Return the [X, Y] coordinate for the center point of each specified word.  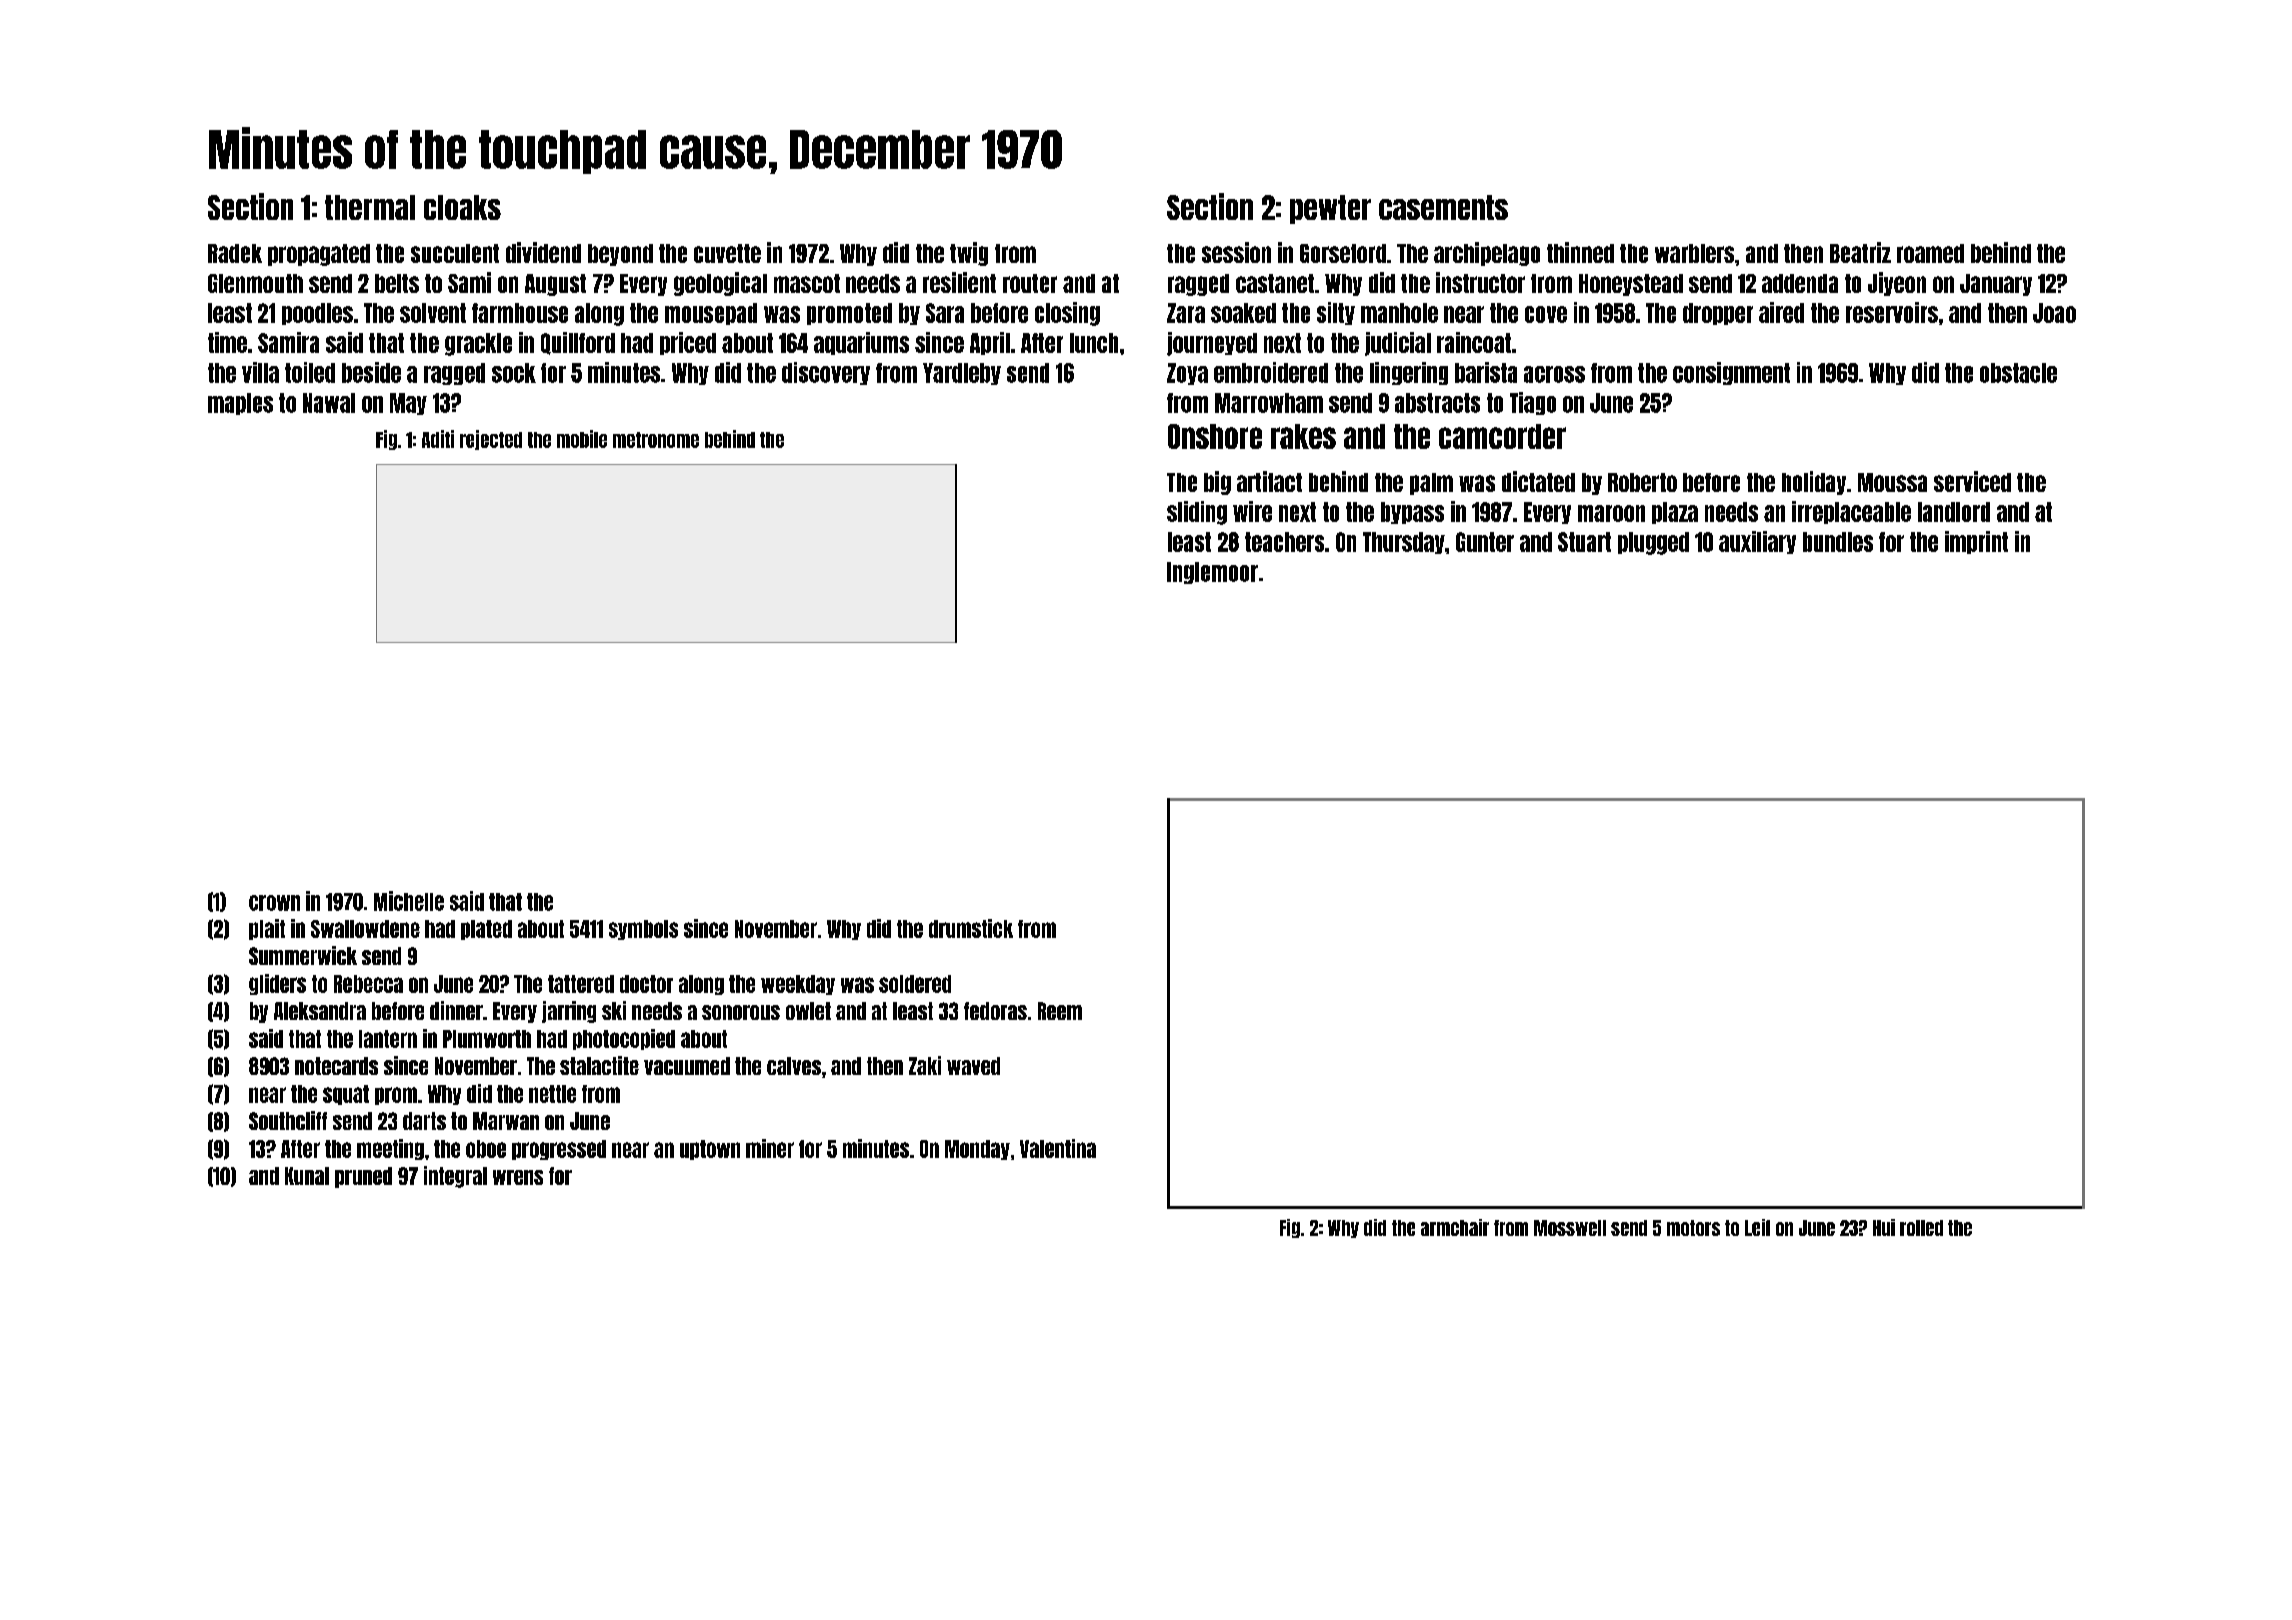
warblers [1694, 253]
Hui [1884, 1227]
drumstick [971, 928]
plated [486, 930]
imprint [1976, 542]
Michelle [409, 901]
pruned [363, 1177]
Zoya [1187, 374]
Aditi [438, 439]
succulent [455, 253]
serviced [1972, 481]
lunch [1094, 343]
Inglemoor [1212, 573]
